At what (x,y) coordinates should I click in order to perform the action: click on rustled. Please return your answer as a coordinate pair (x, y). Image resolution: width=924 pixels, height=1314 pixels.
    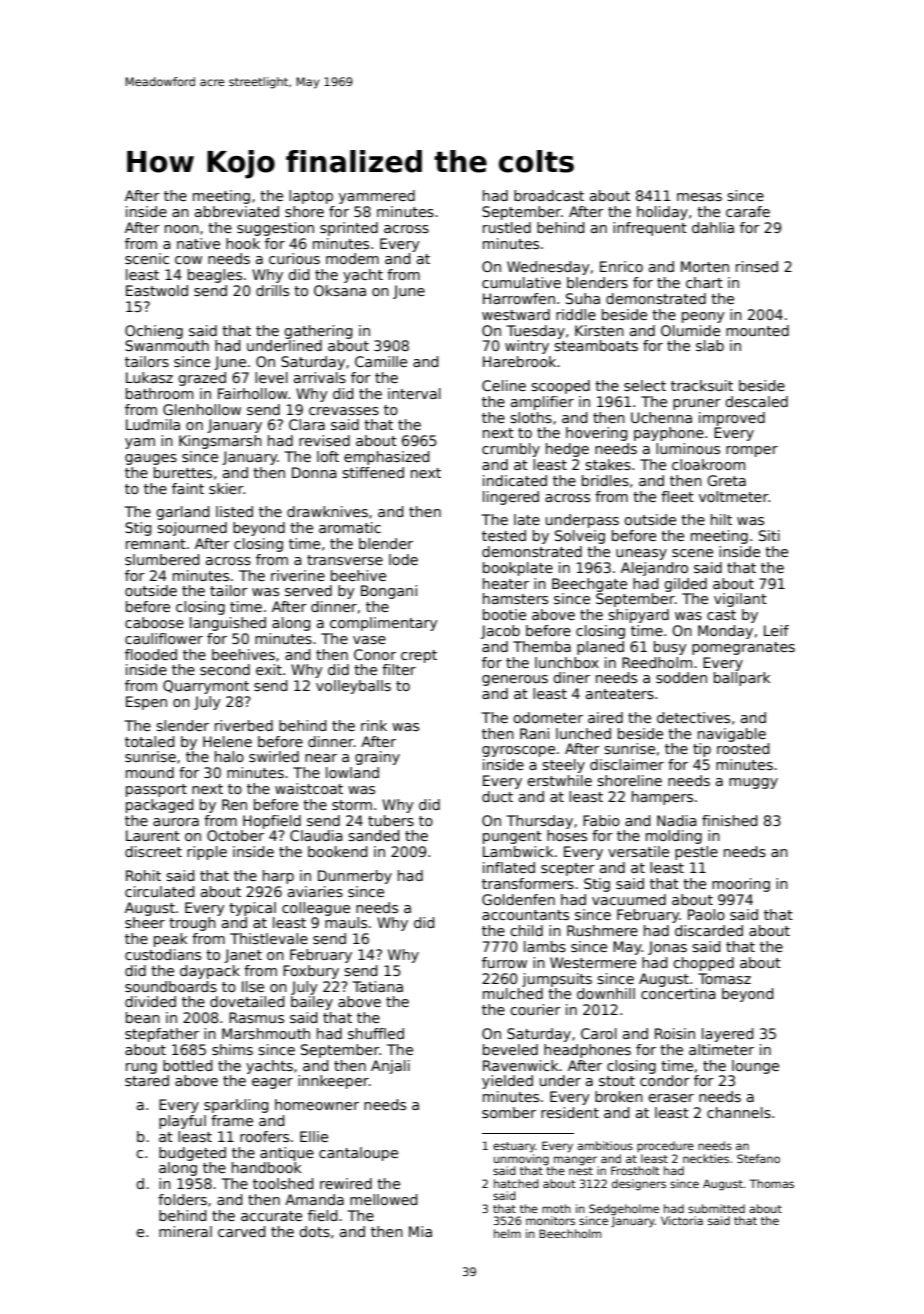
    Looking at the image, I should click on (507, 227).
